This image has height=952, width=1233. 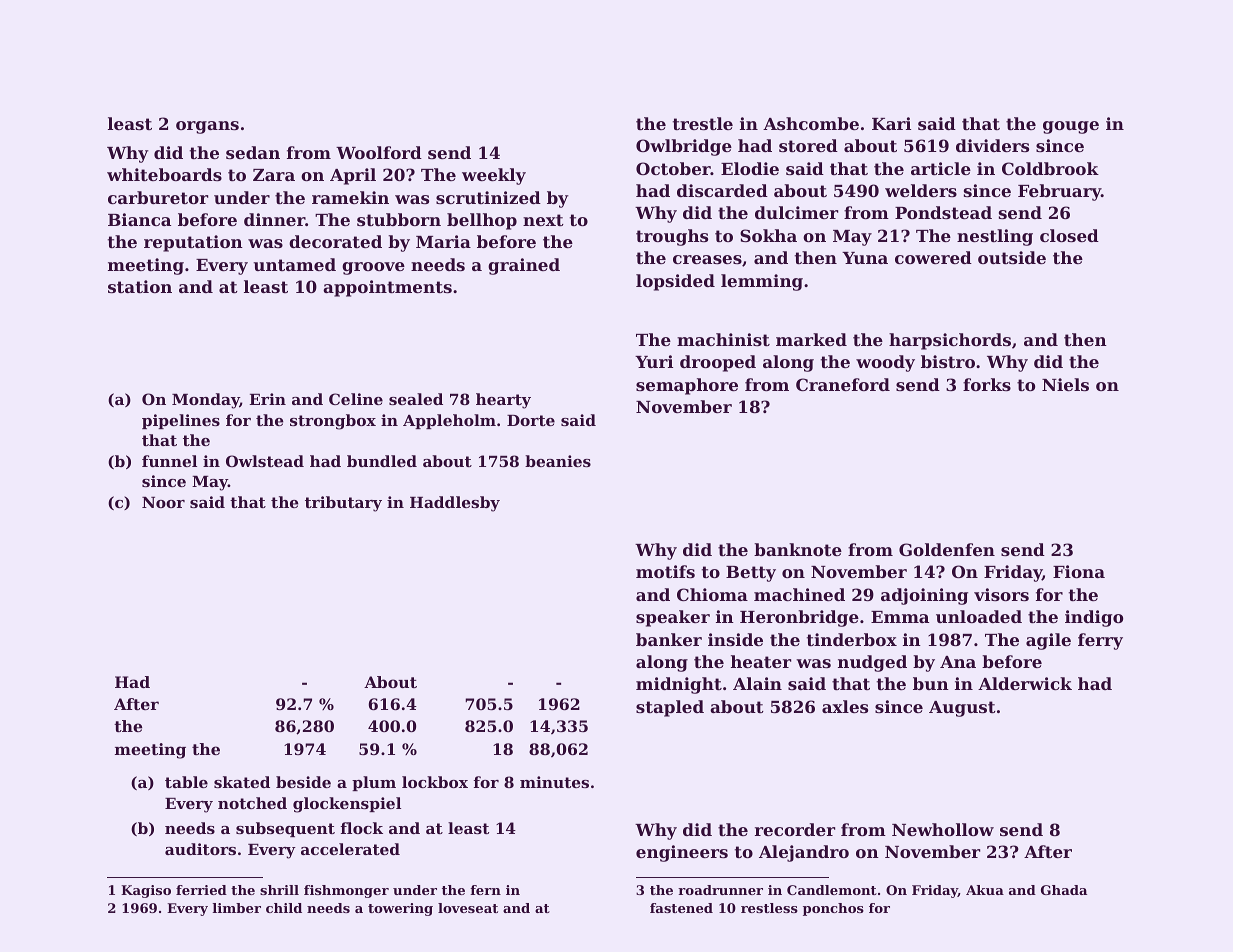 What do you see at coordinates (163, 502) in the image?
I see `Noor` at bounding box center [163, 502].
